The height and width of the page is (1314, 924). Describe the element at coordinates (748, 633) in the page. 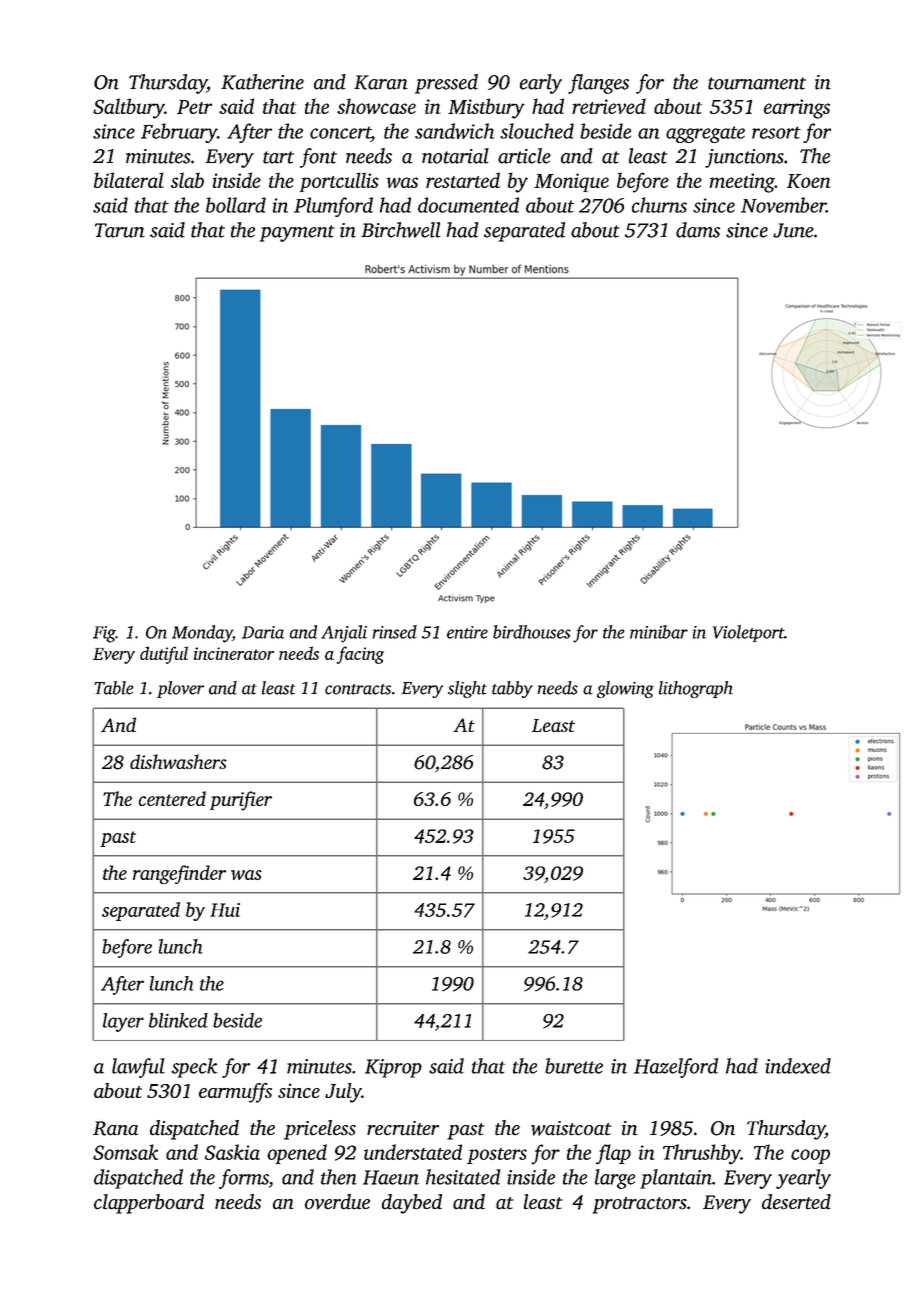

I see `Violetport` at that location.
